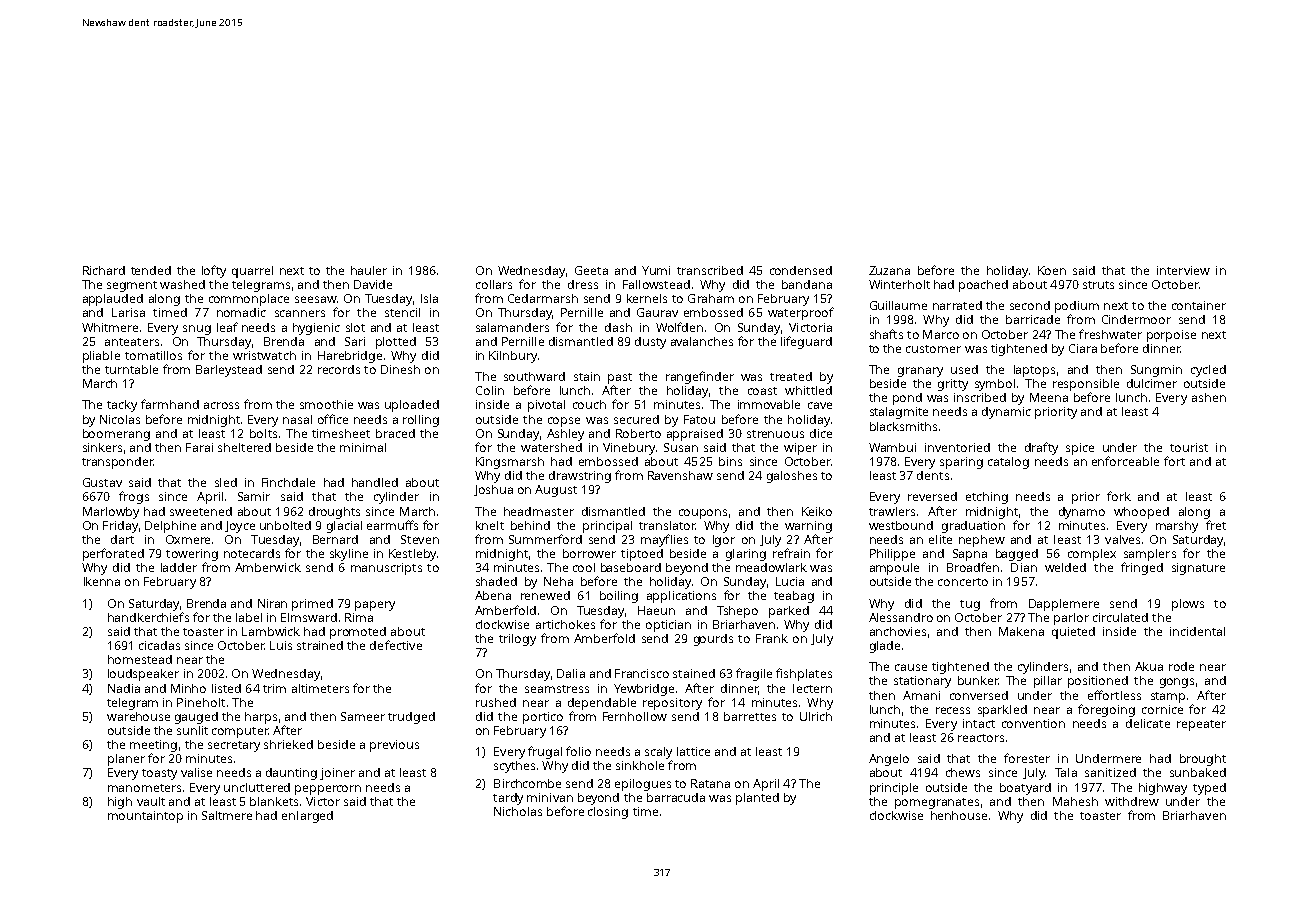 This page has width=1308, height=924. Describe the element at coordinates (111, 513) in the page. I see `Marlowby` at that location.
